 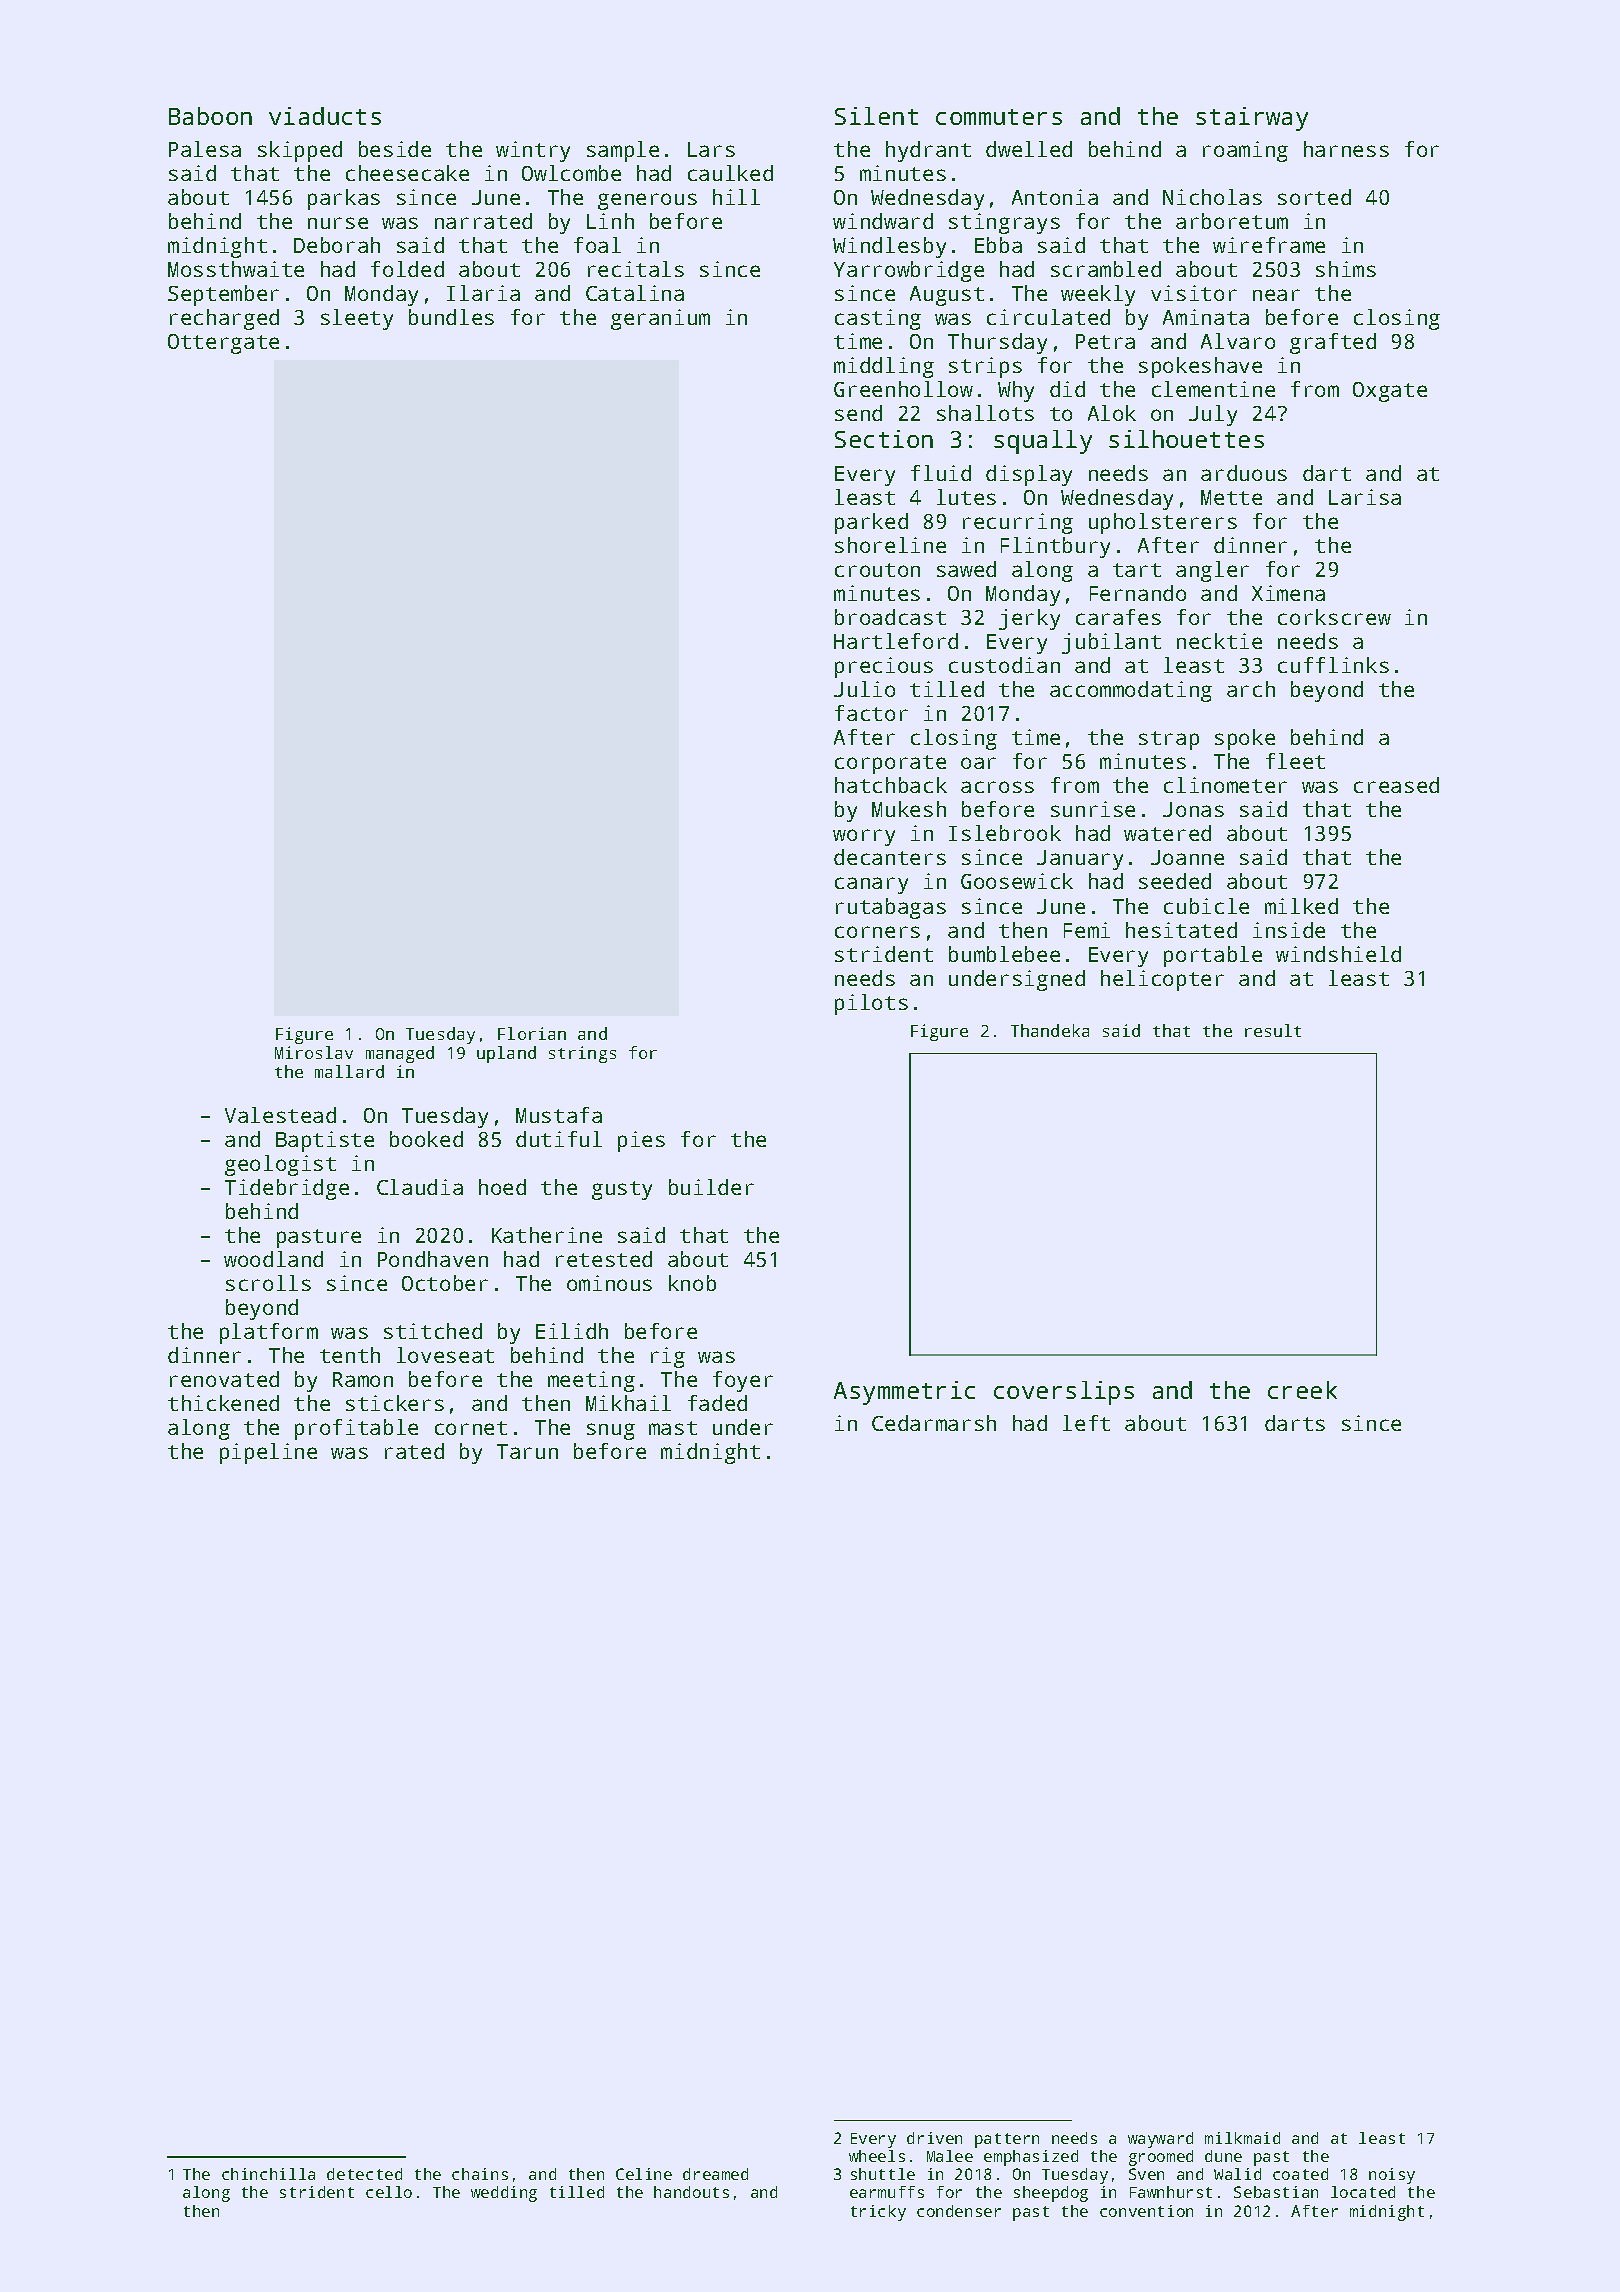 What do you see at coordinates (527, 1451) in the page?
I see `Tarun` at bounding box center [527, 1451].
